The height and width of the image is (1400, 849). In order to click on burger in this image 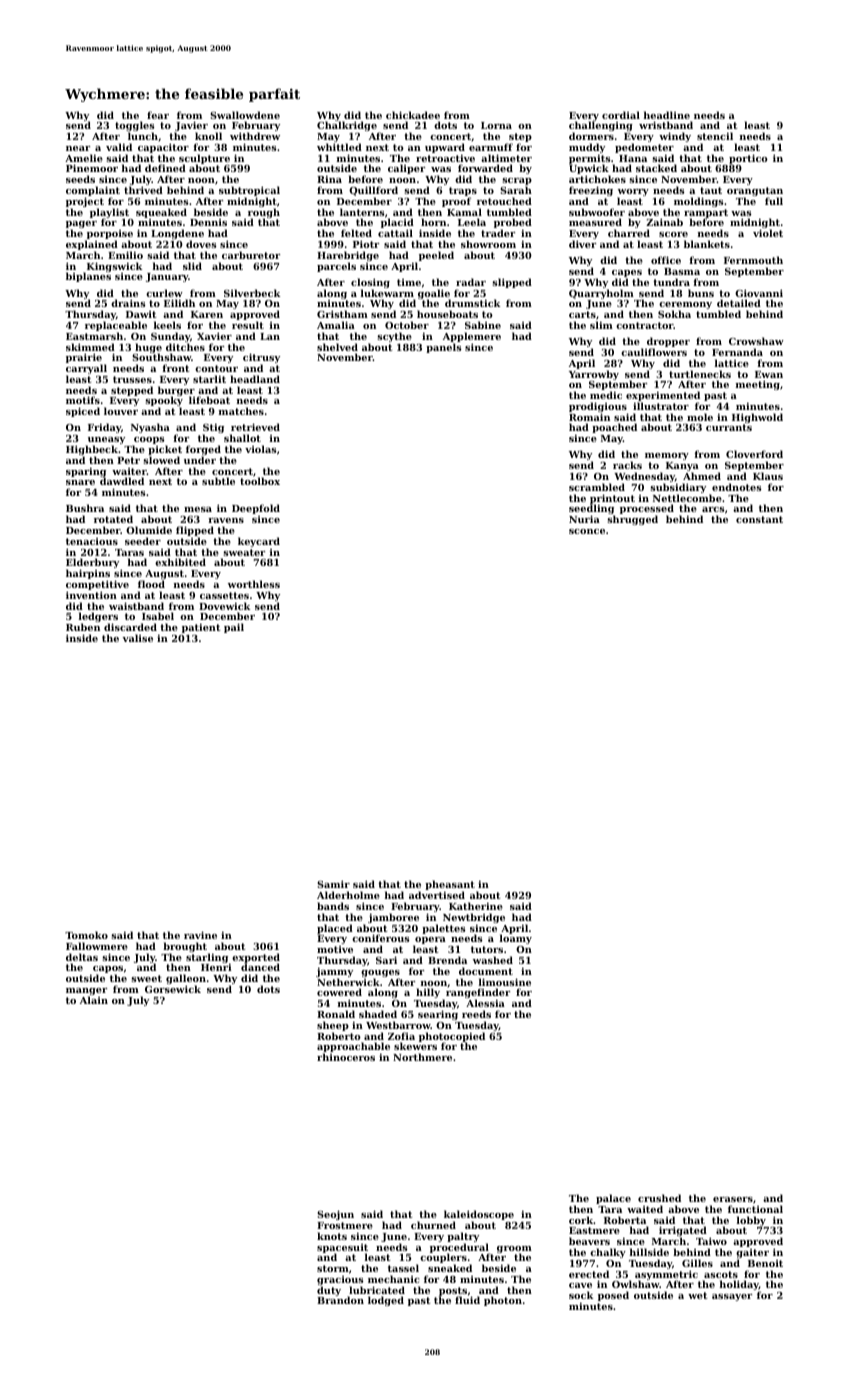, I will do `click(176, 391)`.
